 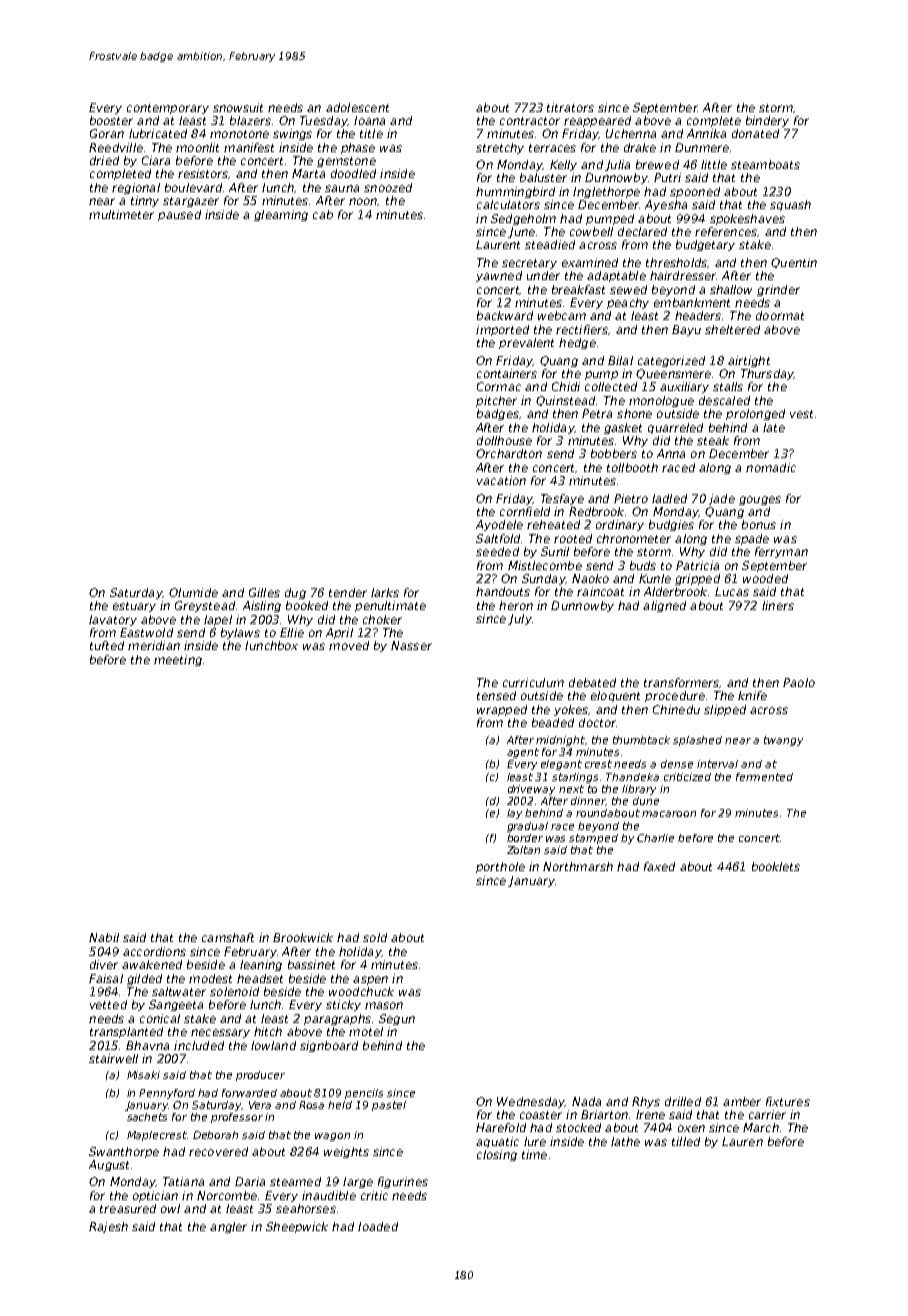 What do you see at coordinates (509, 453) in the screenshot?
I see `Orchardton` at bounding box center [509, 453].
